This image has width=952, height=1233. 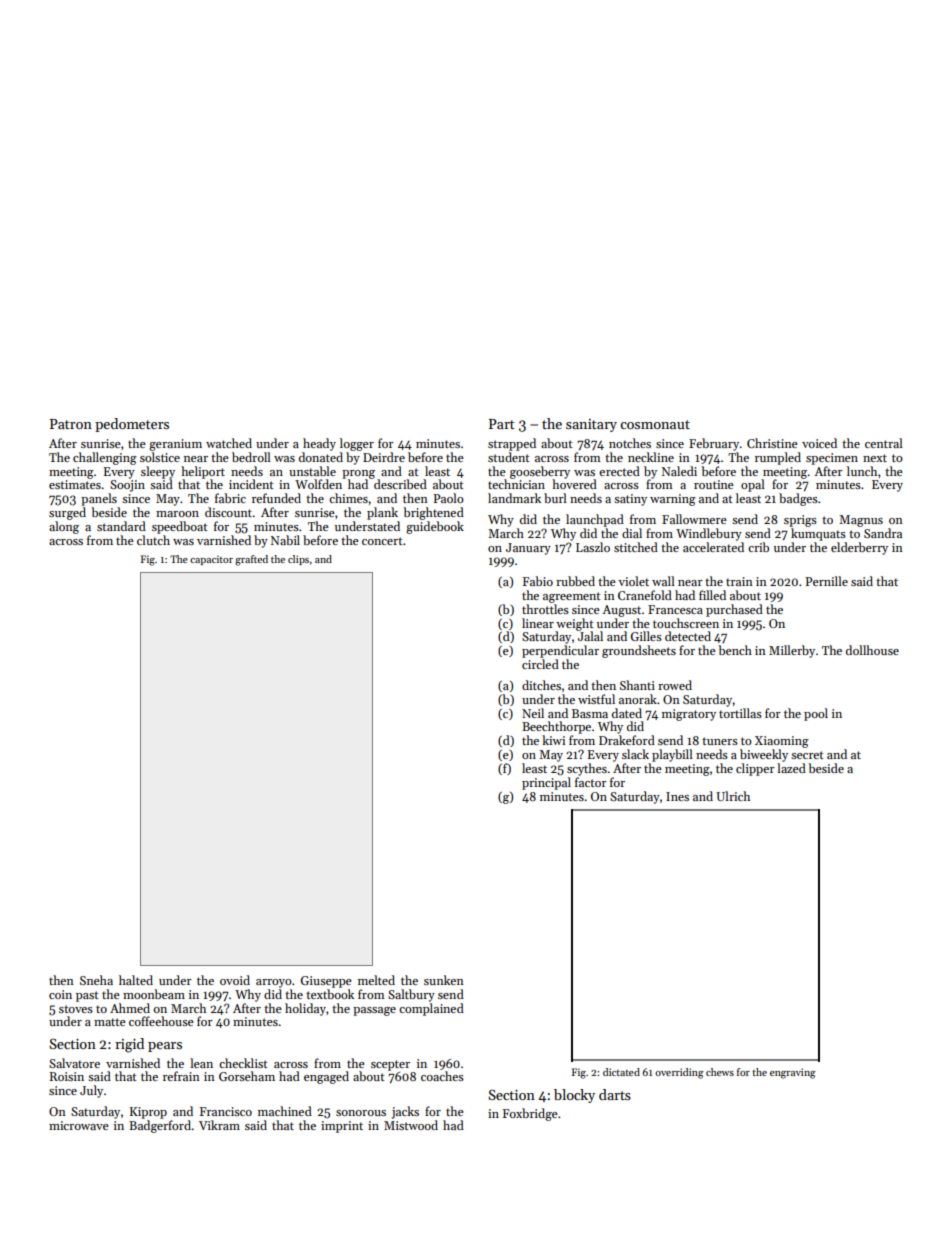 I want to click on Sneha, so click(x=96, y=980).
